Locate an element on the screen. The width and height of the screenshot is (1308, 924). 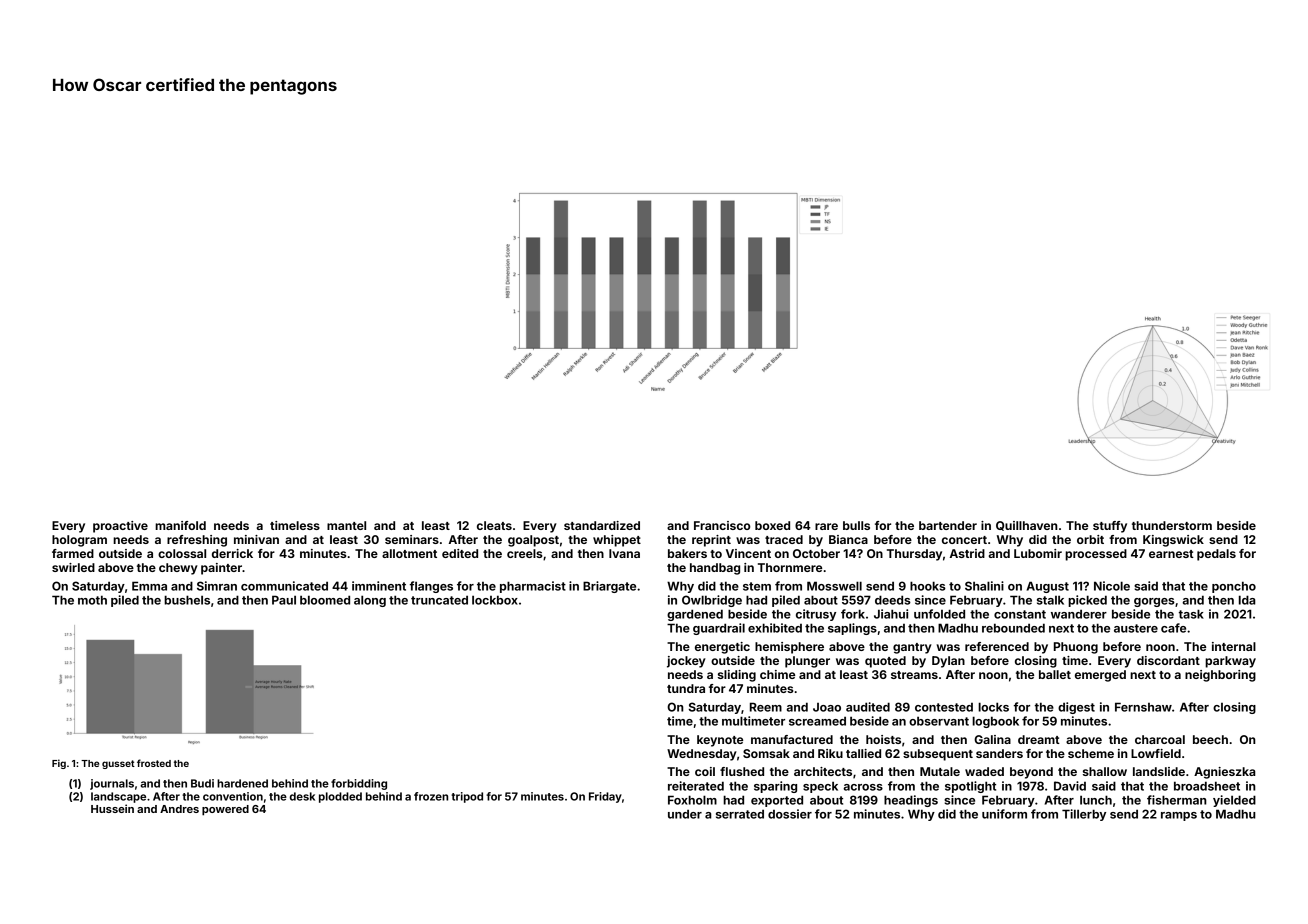
Reem is located at coordinates (766, 707).
